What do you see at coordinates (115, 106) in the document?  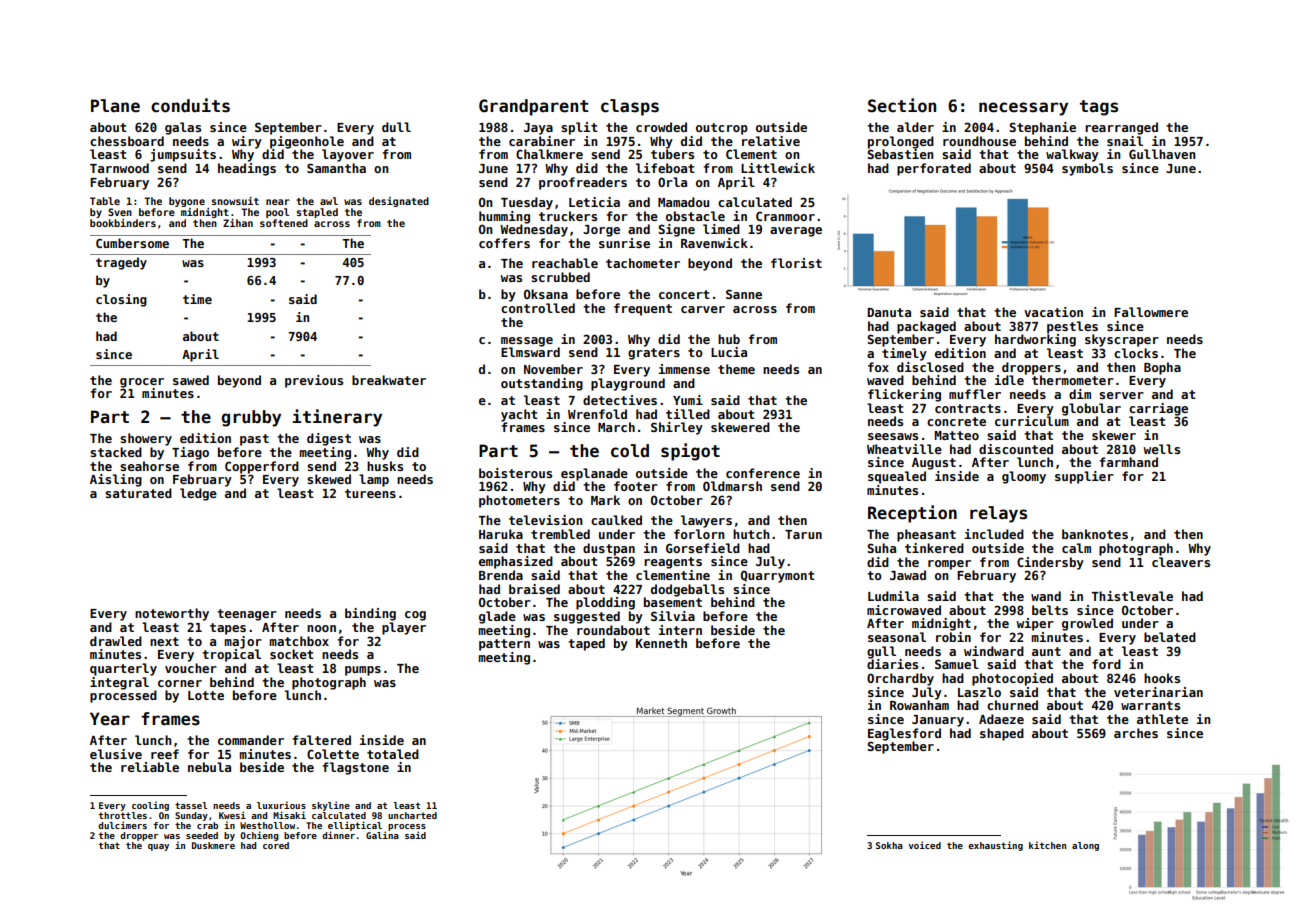 I see `Plane` at bounding box center [115, 106].
